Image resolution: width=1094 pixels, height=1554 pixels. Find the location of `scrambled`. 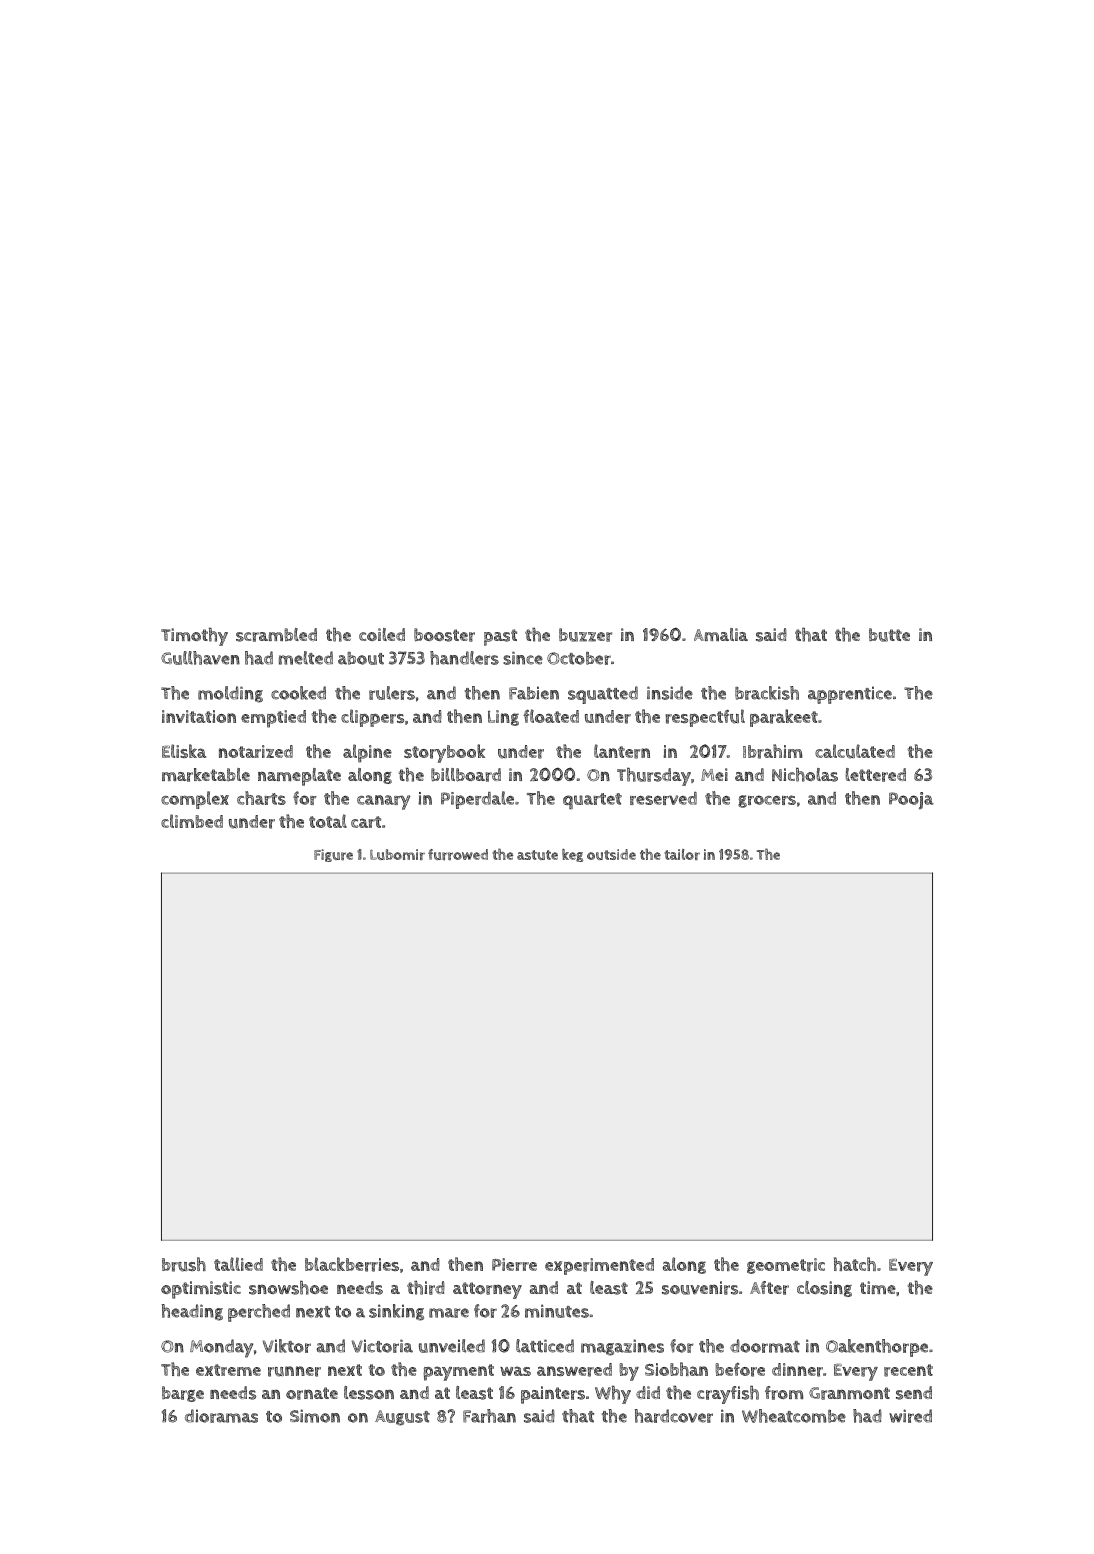

scrambled is located at coordinates (276, 635).
